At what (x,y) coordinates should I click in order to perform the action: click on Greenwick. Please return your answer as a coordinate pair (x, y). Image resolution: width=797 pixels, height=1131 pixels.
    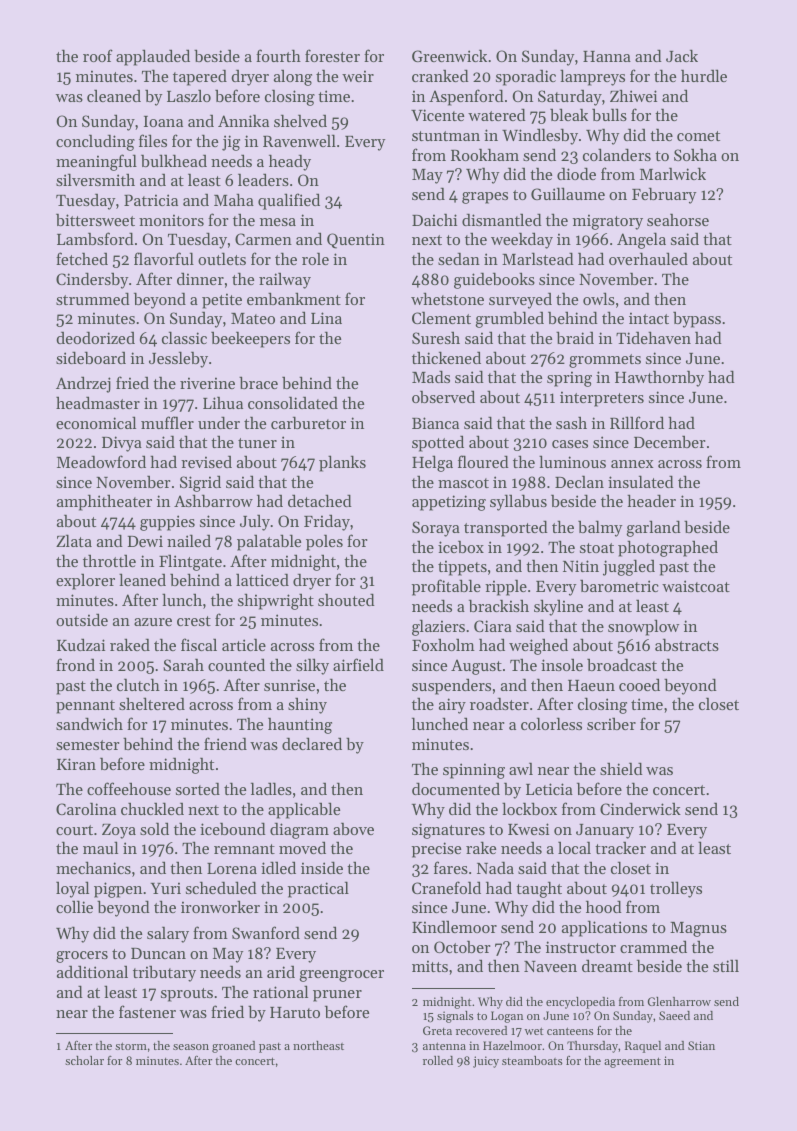
    Looking at the image, I should click on (449, 55).
